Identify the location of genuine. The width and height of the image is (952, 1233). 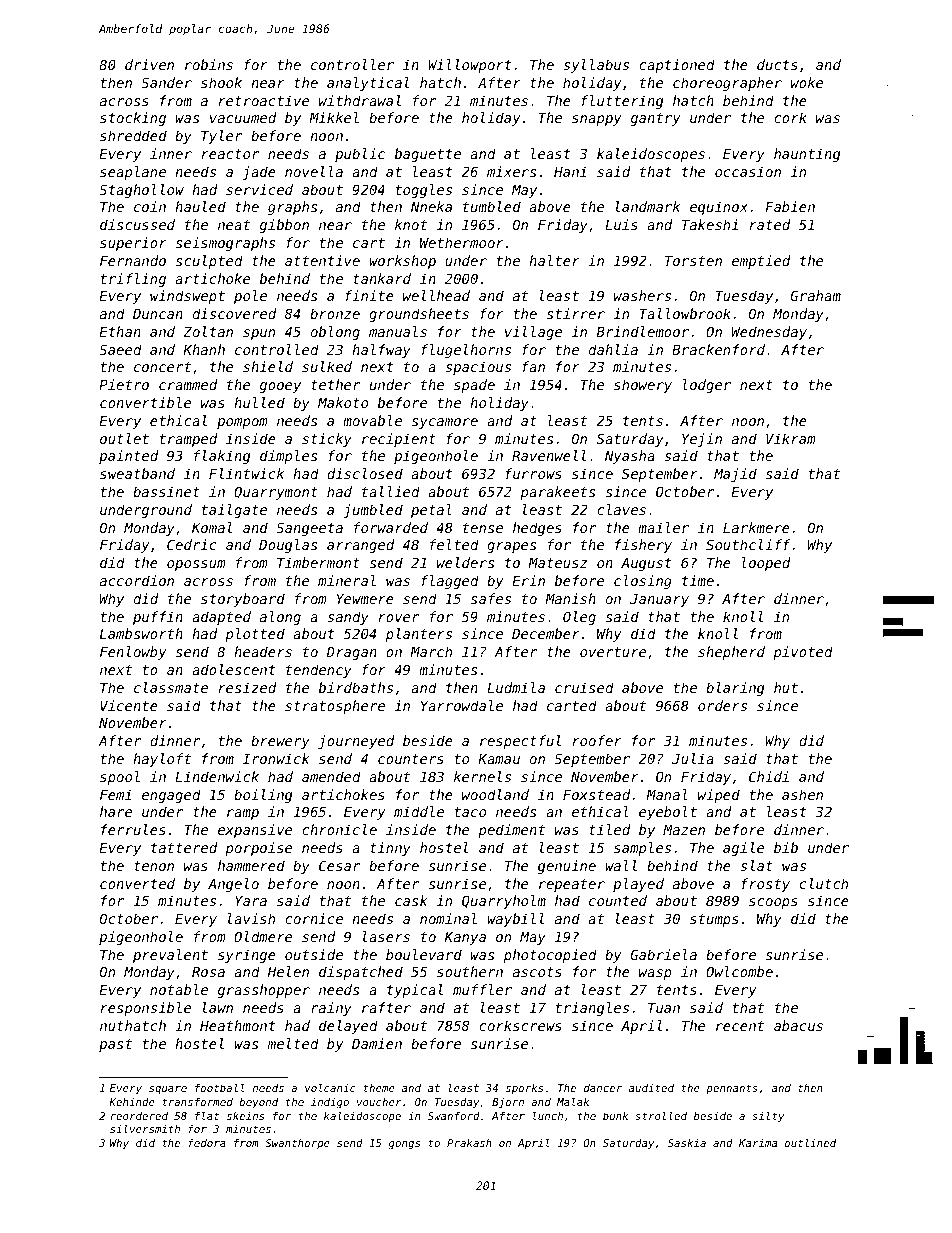
(567, 867).
